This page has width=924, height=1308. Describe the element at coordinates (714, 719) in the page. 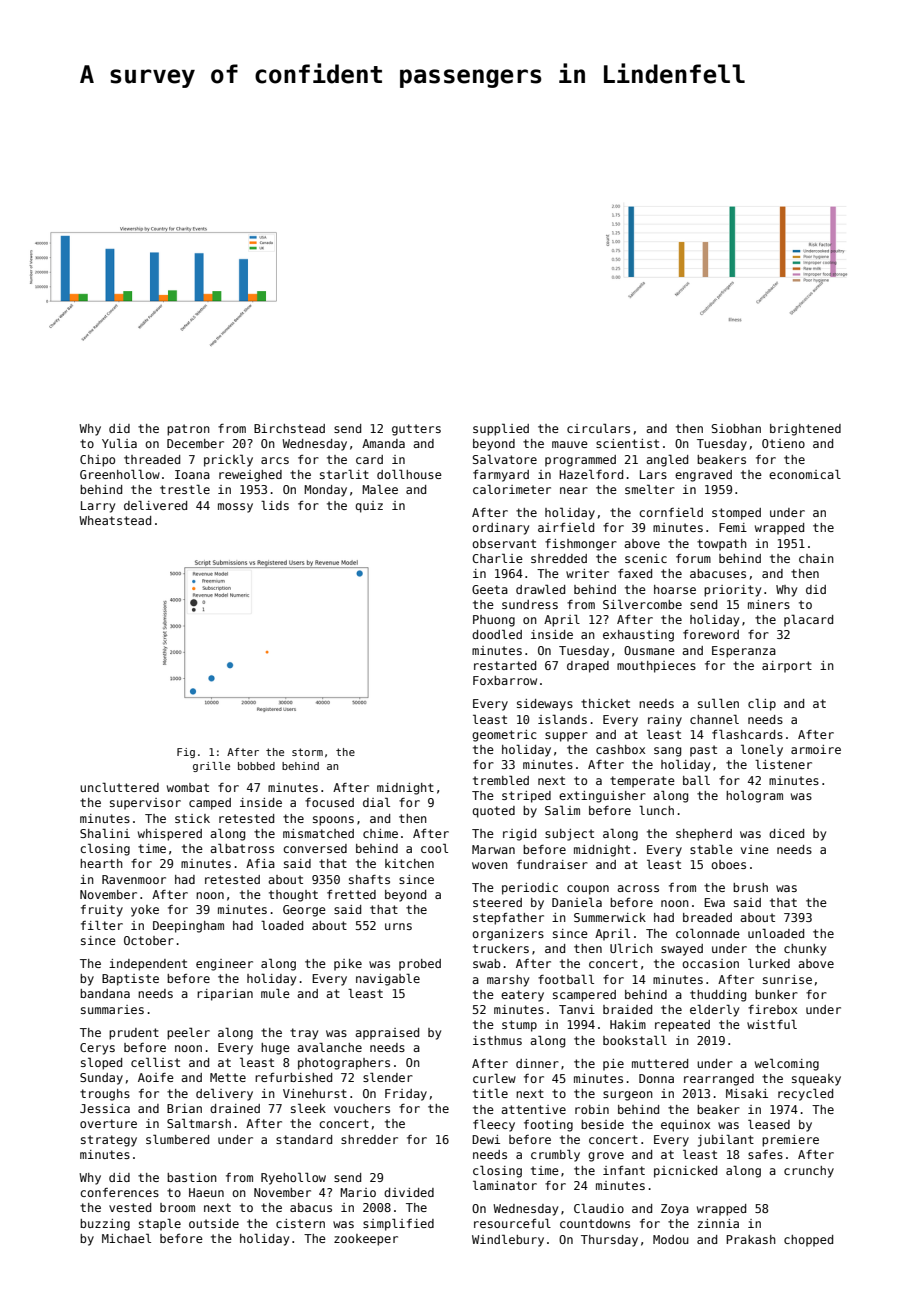

I see `channel` at that location.
